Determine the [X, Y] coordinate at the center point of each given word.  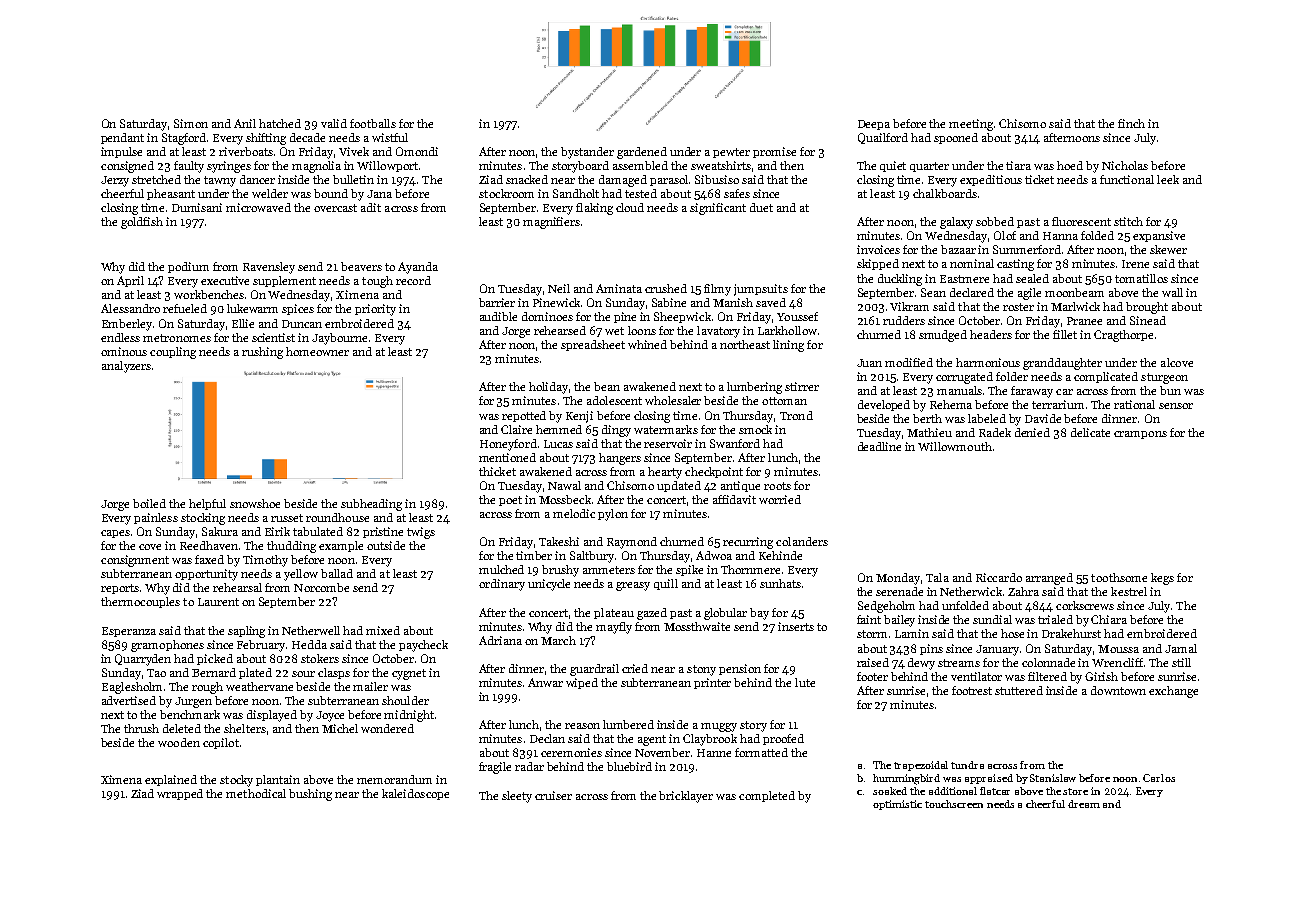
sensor [1176, 406]
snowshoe [255, 503]
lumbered [628, 724]
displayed [272, 716]
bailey [899, 621]
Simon [191, 123]
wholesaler [673, 400]
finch [1131, 123]
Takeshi [559, 541]
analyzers [126, 367]
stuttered [1019, 690]
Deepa [874, 125]
